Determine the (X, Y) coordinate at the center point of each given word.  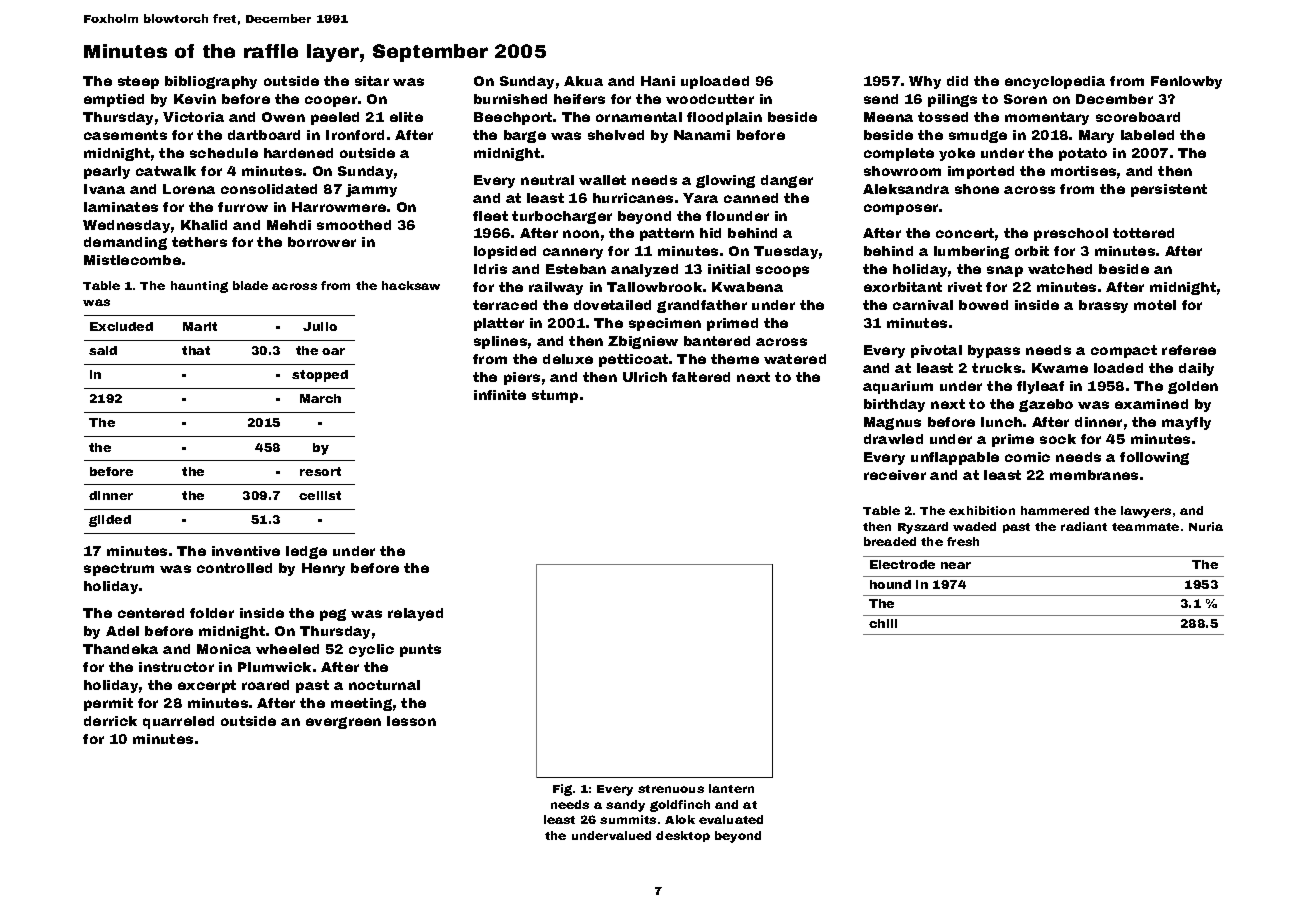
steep (138, 82)
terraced (505, 305)
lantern (731, 788)
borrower (322, 242)
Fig (562, 790)
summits (628, 819)
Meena (888, 117)
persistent (1169, 190)
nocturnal (384, 685)
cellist (320, 495)
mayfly (1186, 423)
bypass (994, 351)
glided (110, 521)
